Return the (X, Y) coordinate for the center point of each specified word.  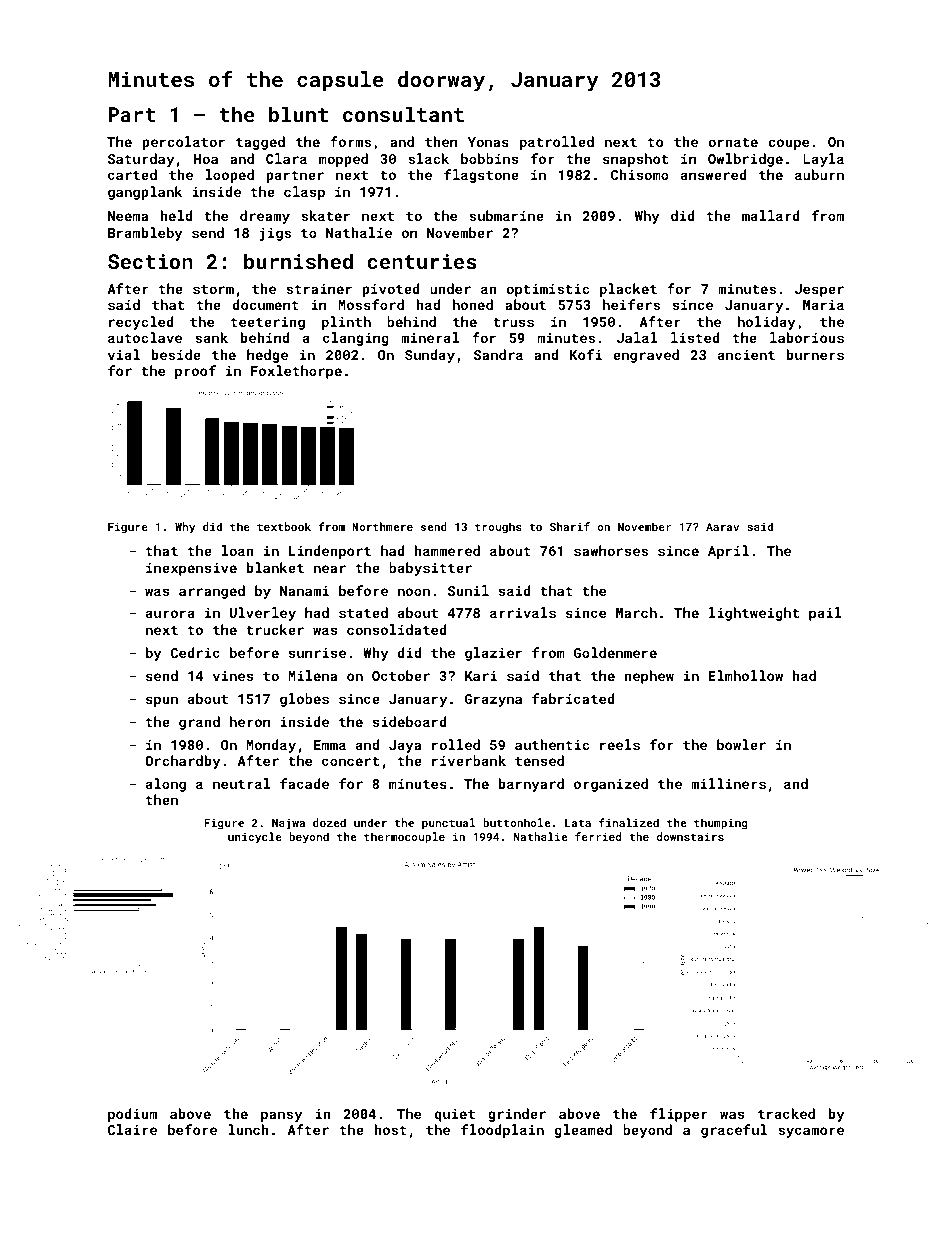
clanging (356, 339)
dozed (329, 822)
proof (195, 372)
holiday (767, 323)
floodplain (502, 1131)
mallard (771, 215)
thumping (721, 824)
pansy (281, 1116)
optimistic (547, 290)
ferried (598, 836)
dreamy (265, 217)
